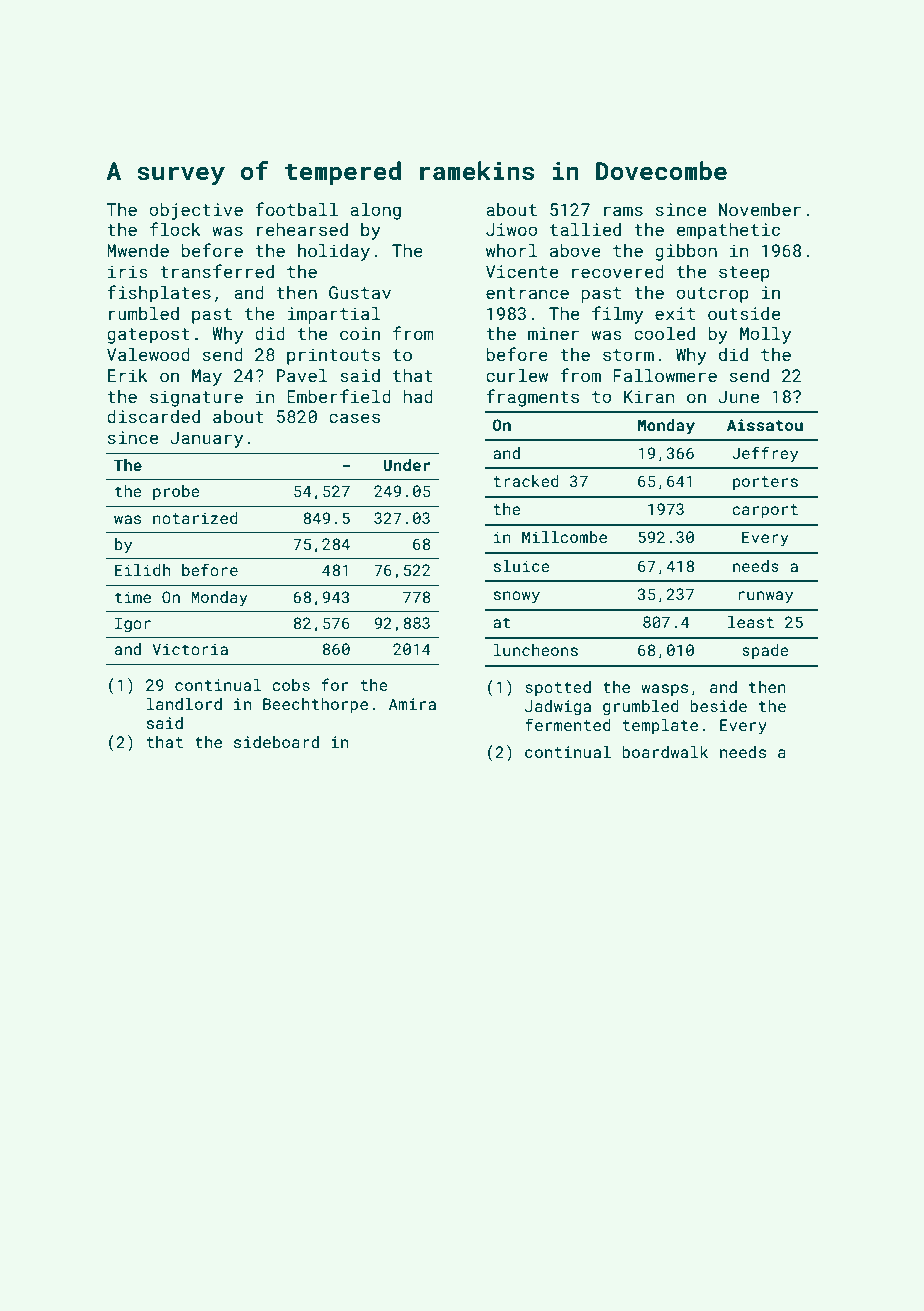 This screenshot has height=1311, width=924. What do you see at coordinates (751, 622) in the screenshot?
I see `least` at bounding box center [751, 622].
